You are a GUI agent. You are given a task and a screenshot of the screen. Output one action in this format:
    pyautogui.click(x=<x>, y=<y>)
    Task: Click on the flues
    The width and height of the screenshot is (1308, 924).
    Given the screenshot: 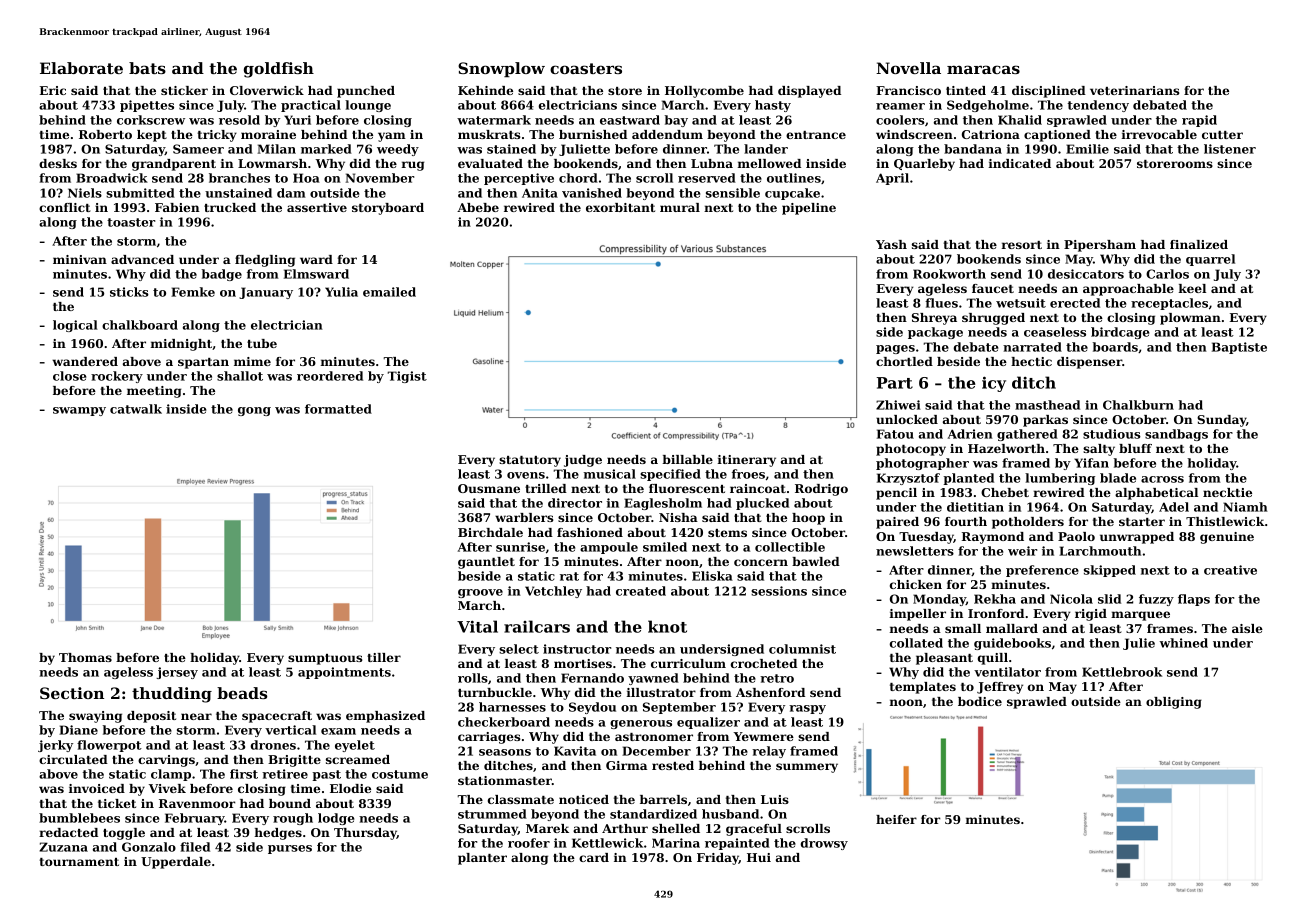 What is the action you would take?
    pyautogui.click(x=941, y=303)
